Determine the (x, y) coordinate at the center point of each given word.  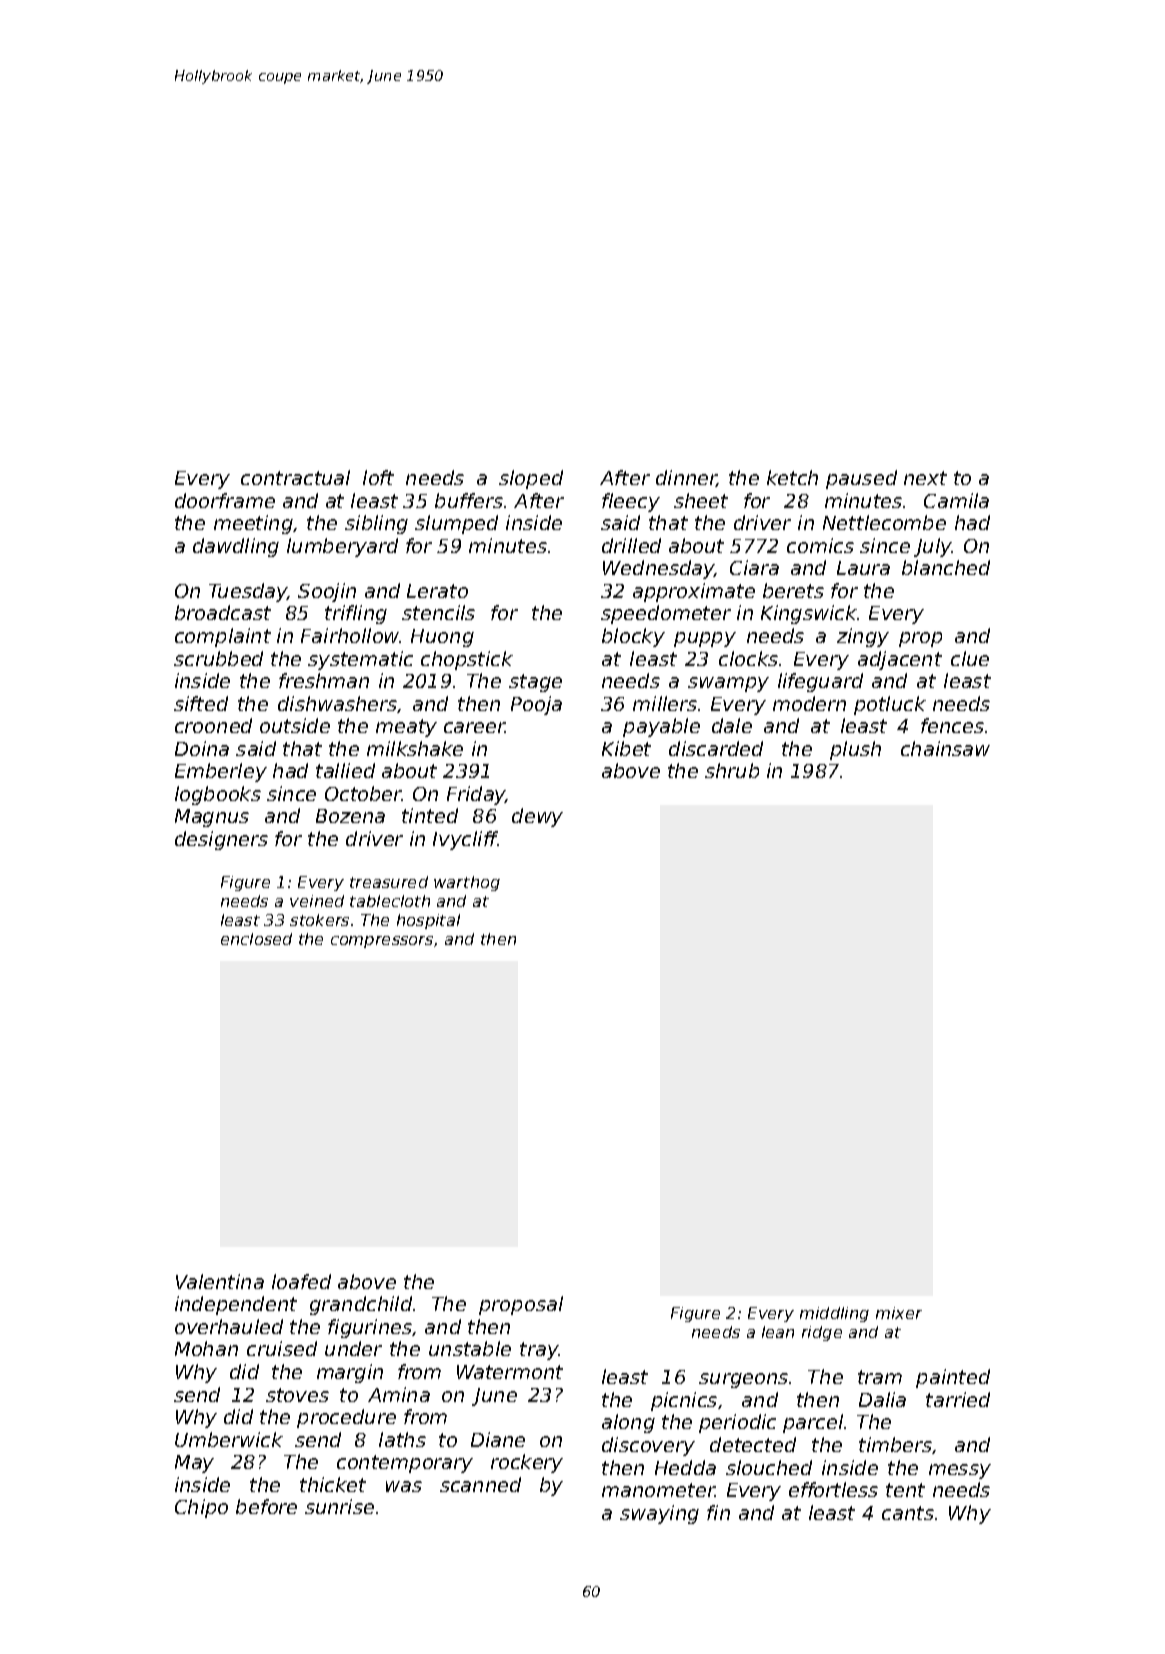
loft (378, 477)
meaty (406, 728)
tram (880, 1377)
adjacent (900, 660)
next (925, 478)
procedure (346, 1418)
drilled (631, 545)
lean (778, 1332)
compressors (382, 942)
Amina (399, 1394)
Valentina (220, 1281)
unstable (470, 1348)
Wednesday (659, 569)
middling (834, 1314)
